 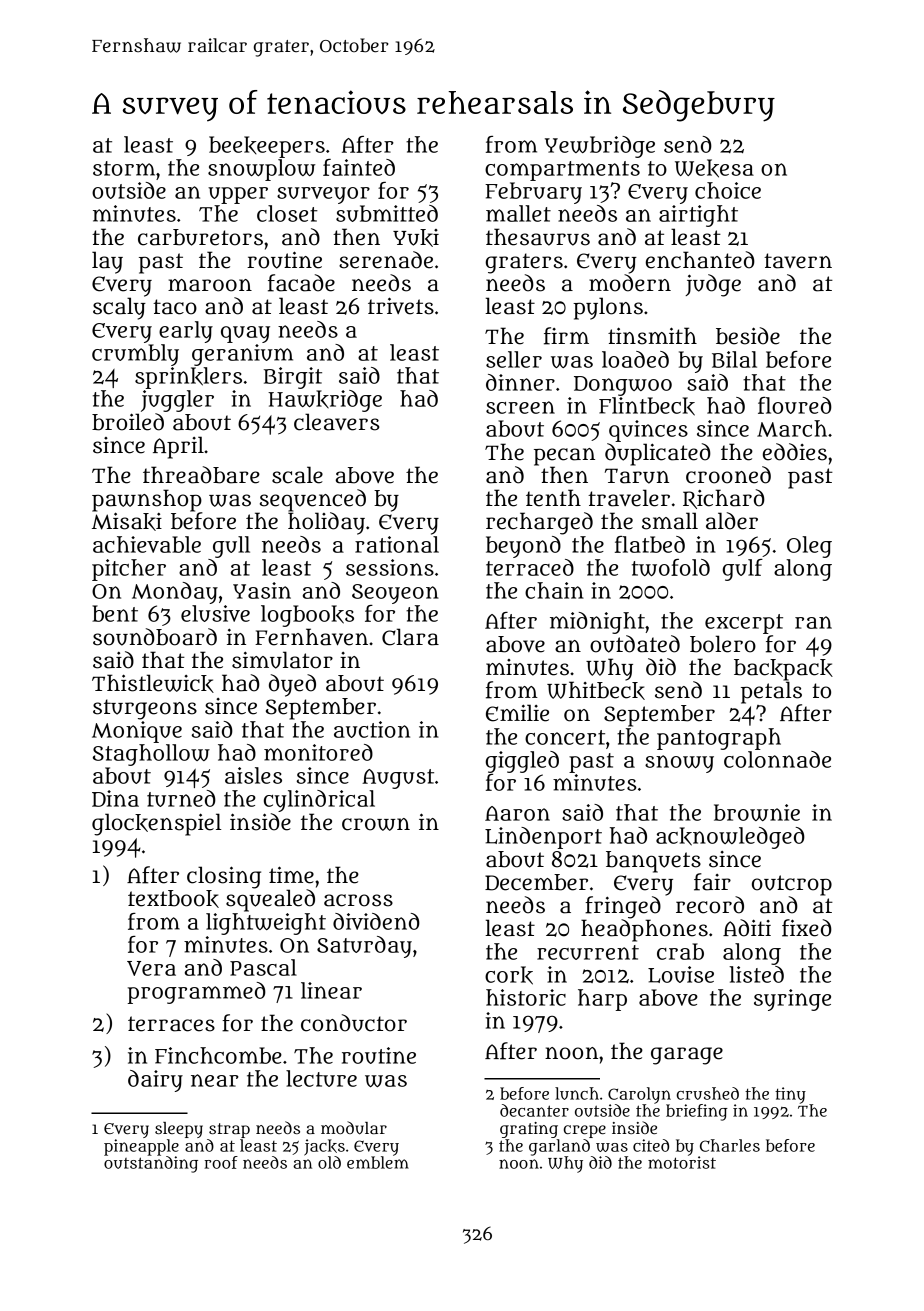 I want to click on outstanding, so click(x=151, y=1164).
